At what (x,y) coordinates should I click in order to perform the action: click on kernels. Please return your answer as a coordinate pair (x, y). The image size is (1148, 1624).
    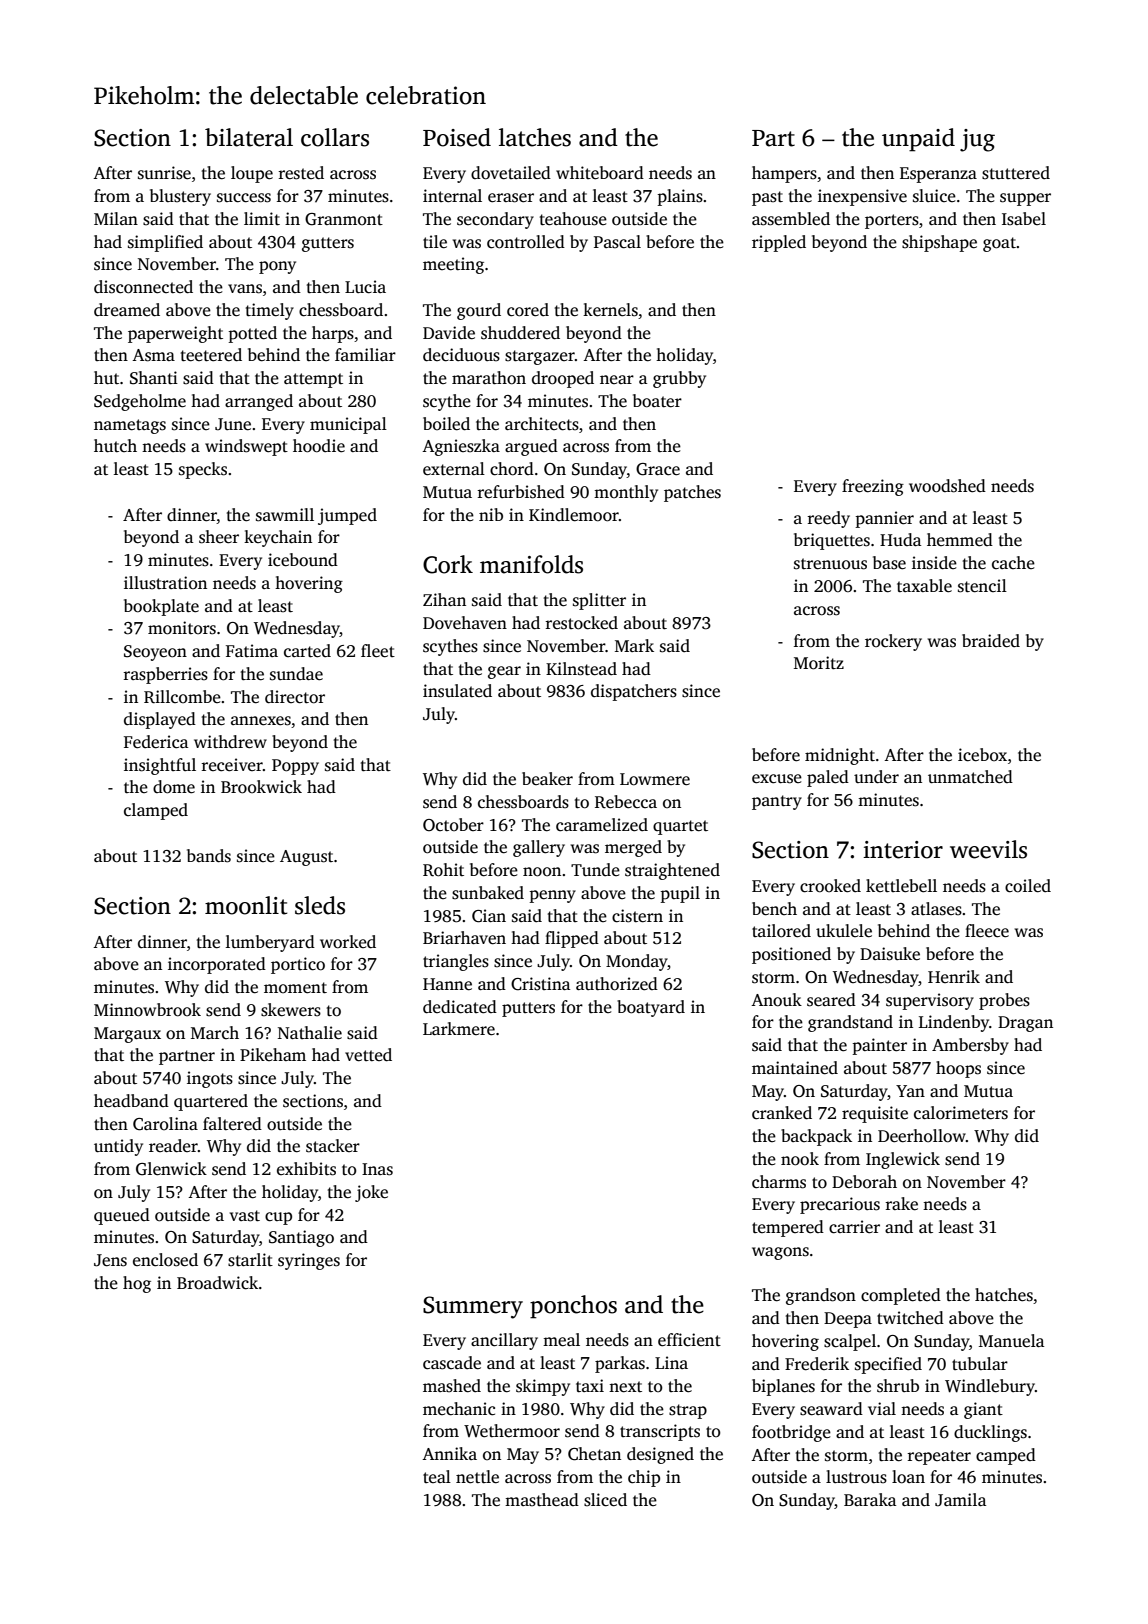
    Looking at the image, I should click on (610, 310).
